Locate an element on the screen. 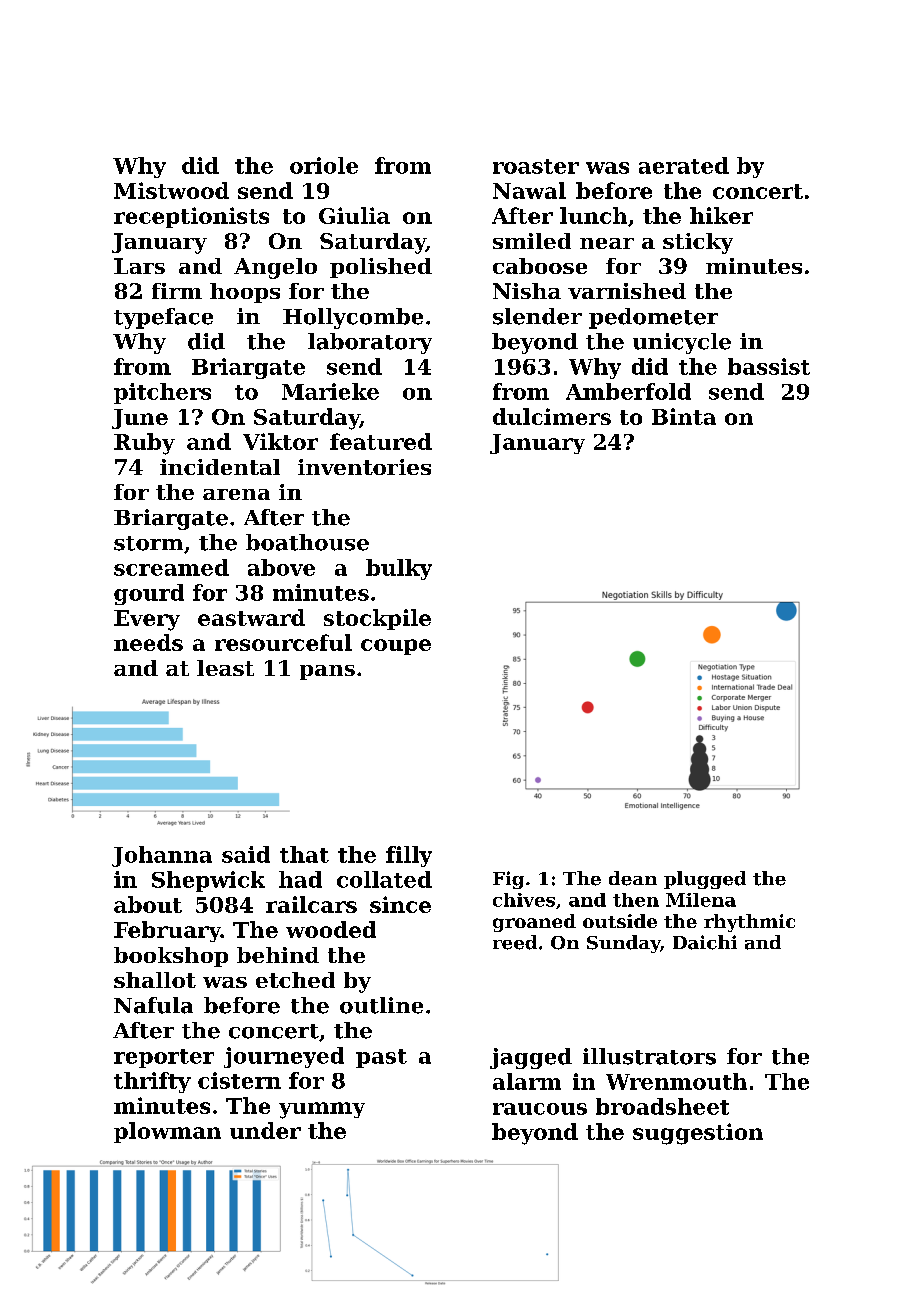  behind is located at coordinates (278, 955).
